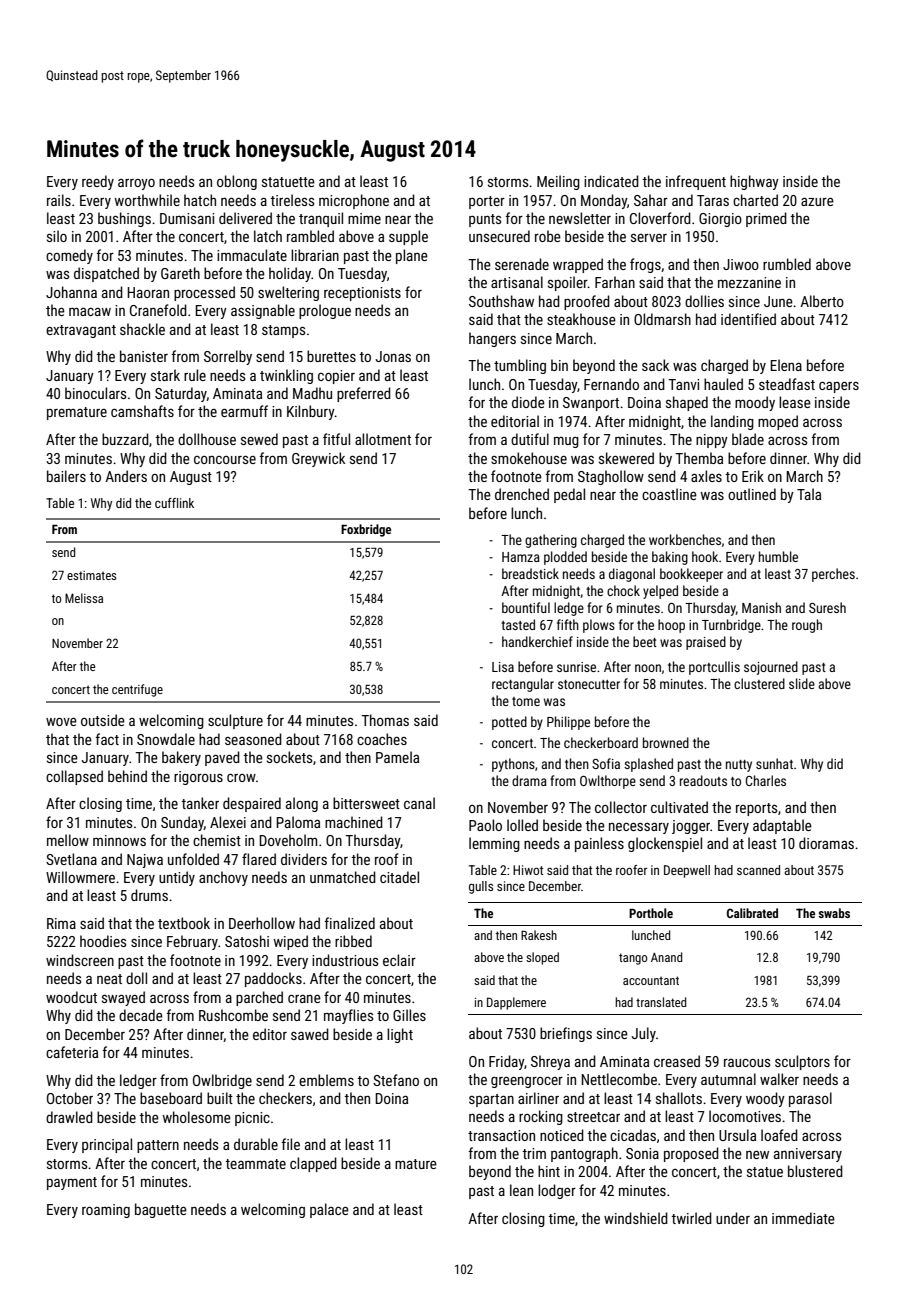  I want to click on newsletter, so click(580, 218).
